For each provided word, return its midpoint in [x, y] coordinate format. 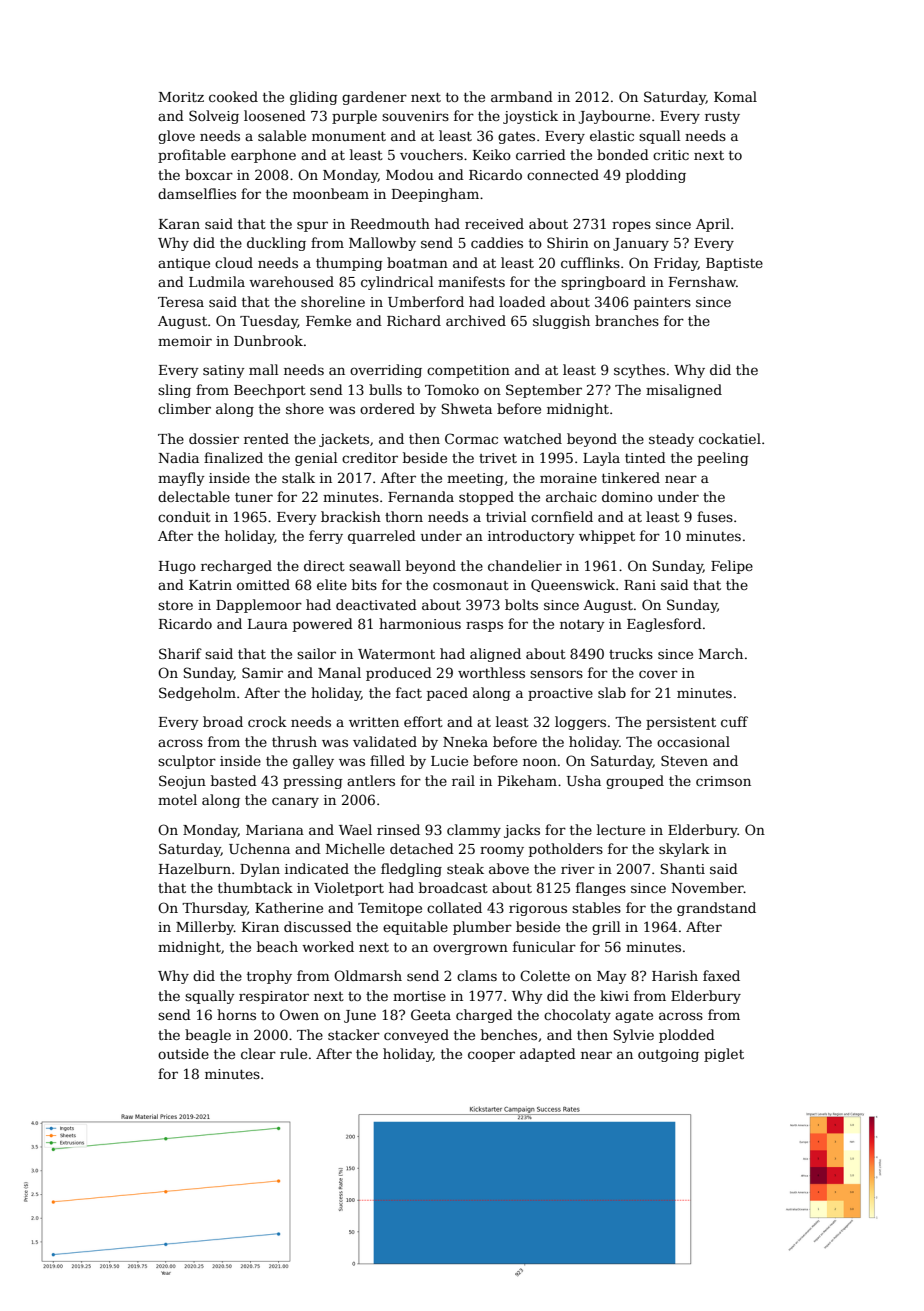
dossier [214, 438]
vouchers [431, 154]
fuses [715, 516]
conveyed [416, 1036]
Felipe [732, 567]
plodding [656, 176]
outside [183, 1053]
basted [234, 780]
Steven [684, 760]
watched [532, 438]
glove [176, 137]
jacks [522, 831]
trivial [506, 516]
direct [324, 565]
